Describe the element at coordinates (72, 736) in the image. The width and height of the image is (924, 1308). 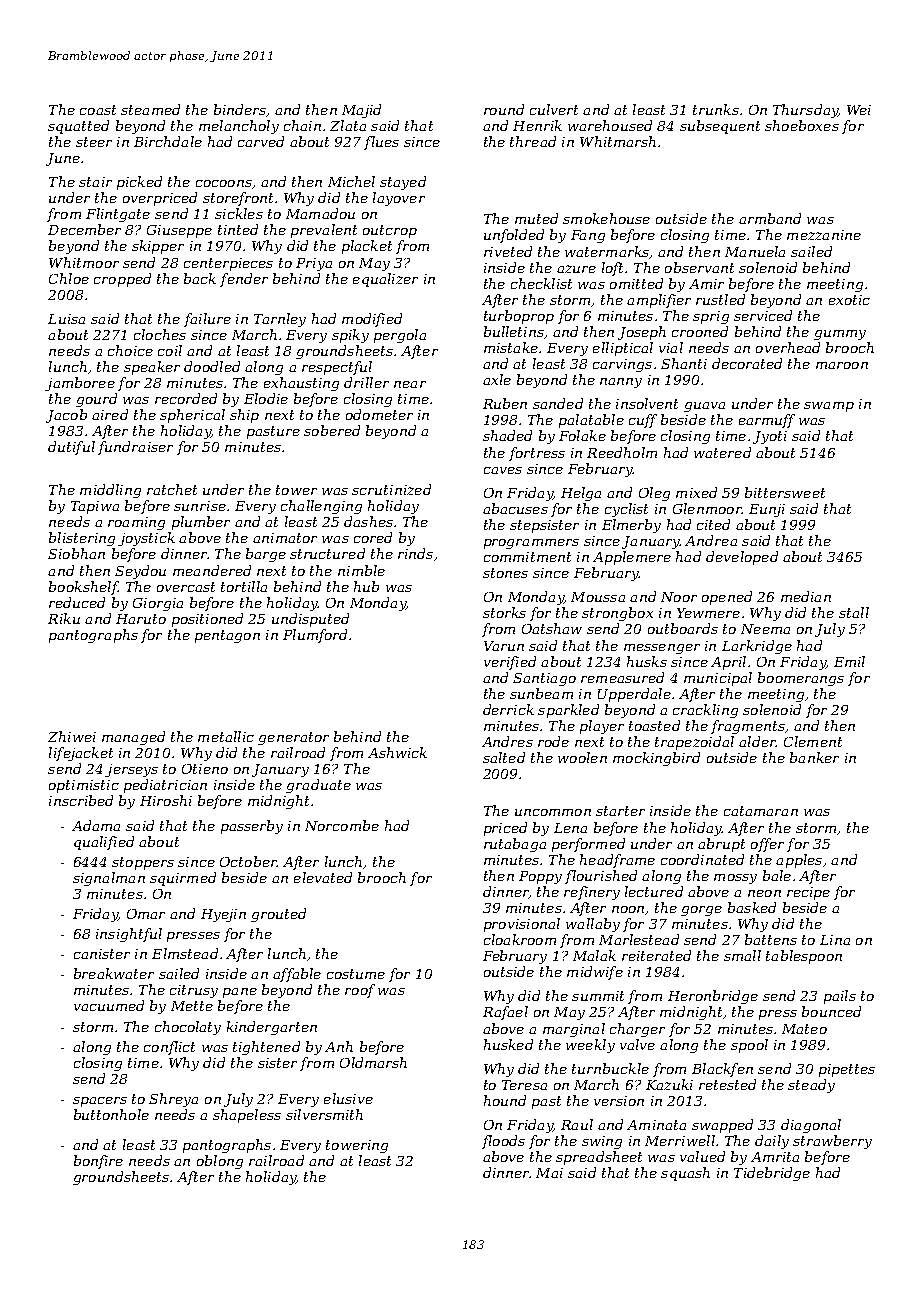
I see `Zhiwei` at that location.
